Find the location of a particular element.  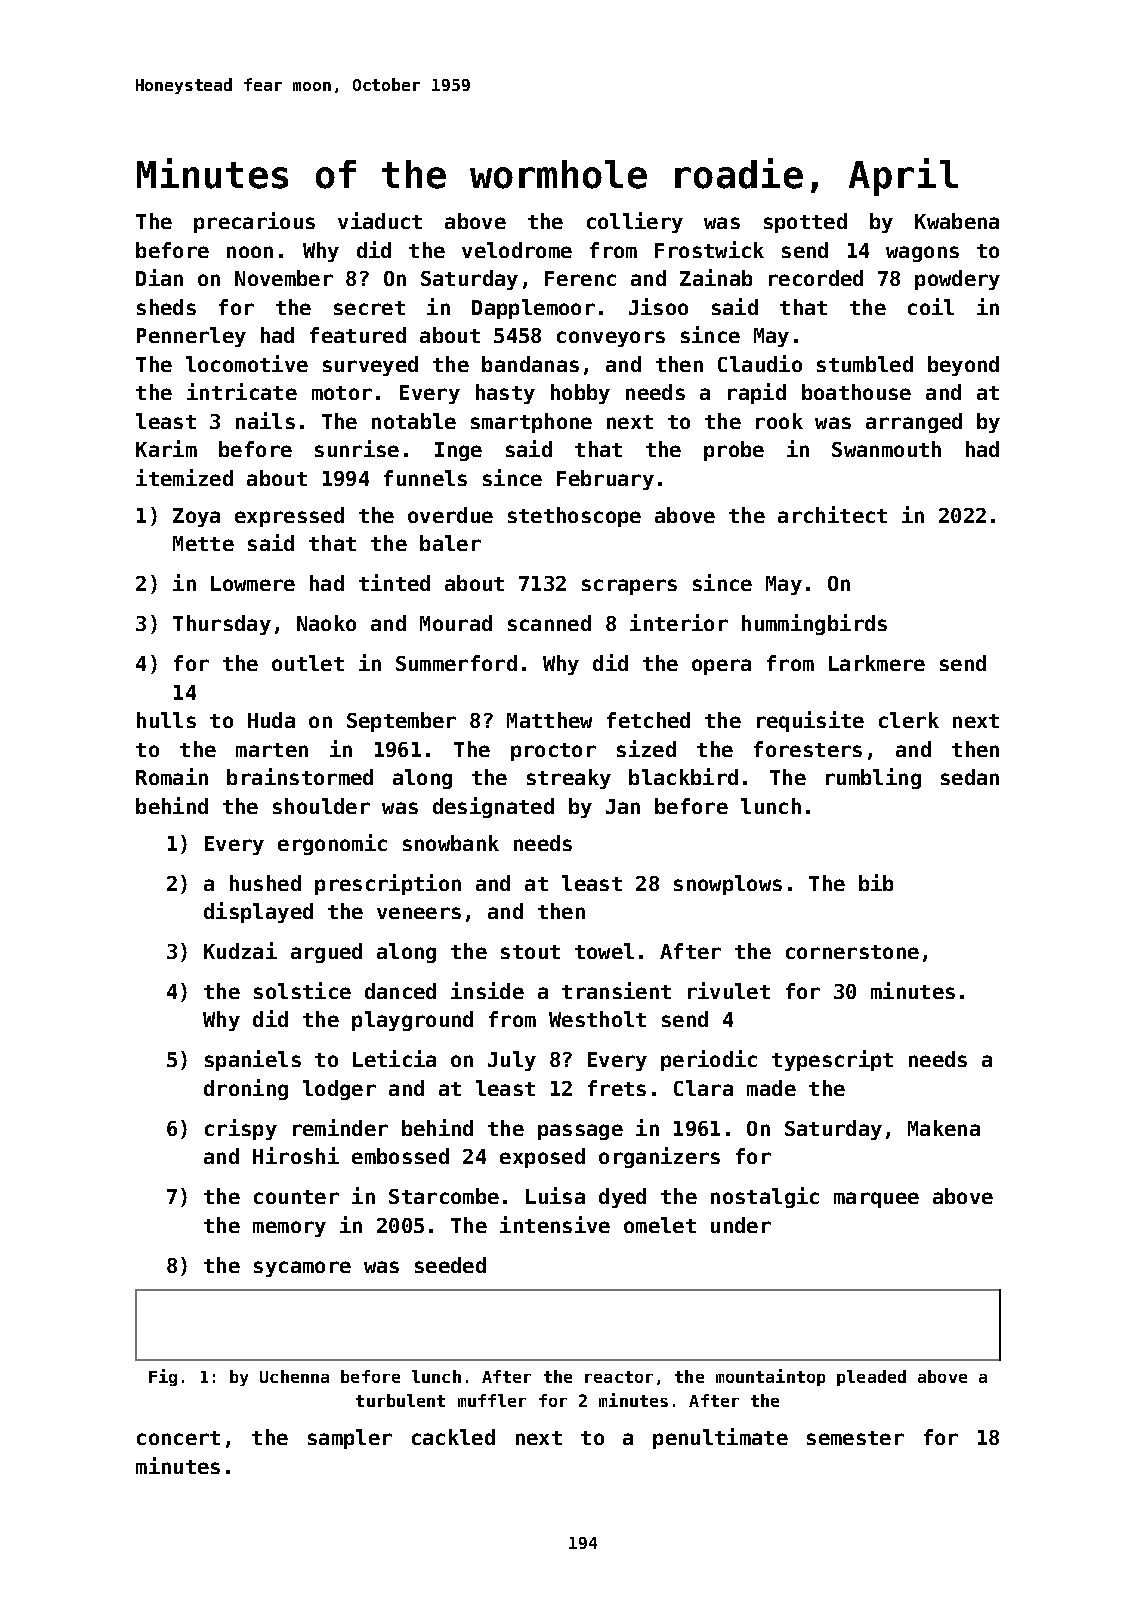

displayed is located at coordinates (258, 912).
